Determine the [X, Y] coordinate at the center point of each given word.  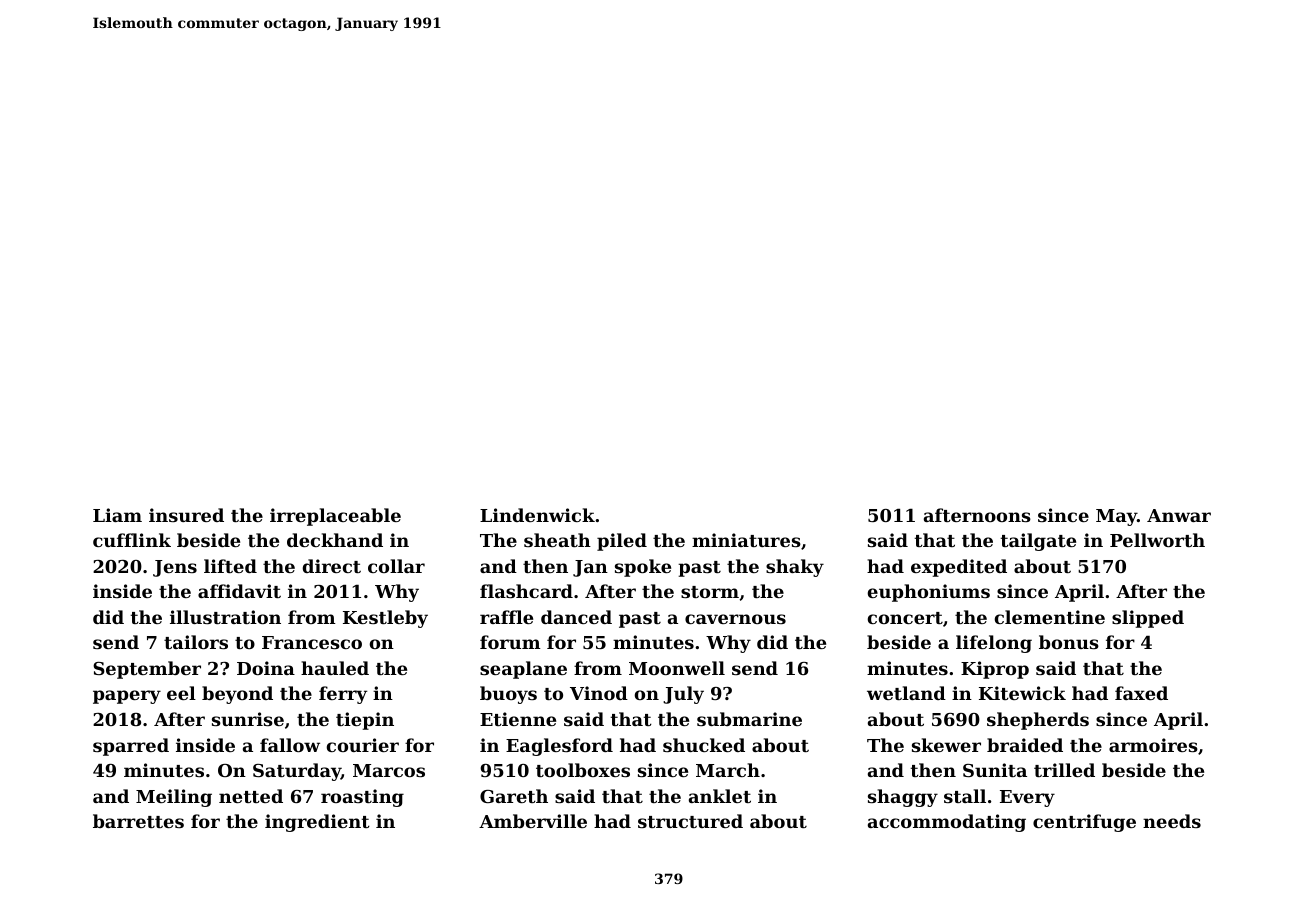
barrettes [138, 821]
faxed [1141, 693]
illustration [225, 617]
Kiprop [995, 670]
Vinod [599, 693]
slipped [1148, 619]
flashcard [526, 591]
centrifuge [1084, 823]
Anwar [1179, 515]
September [147, 670]
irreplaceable [335, 517]
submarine [749, 719]
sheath [557, 540]
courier [363, 745]
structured [690, 821]
